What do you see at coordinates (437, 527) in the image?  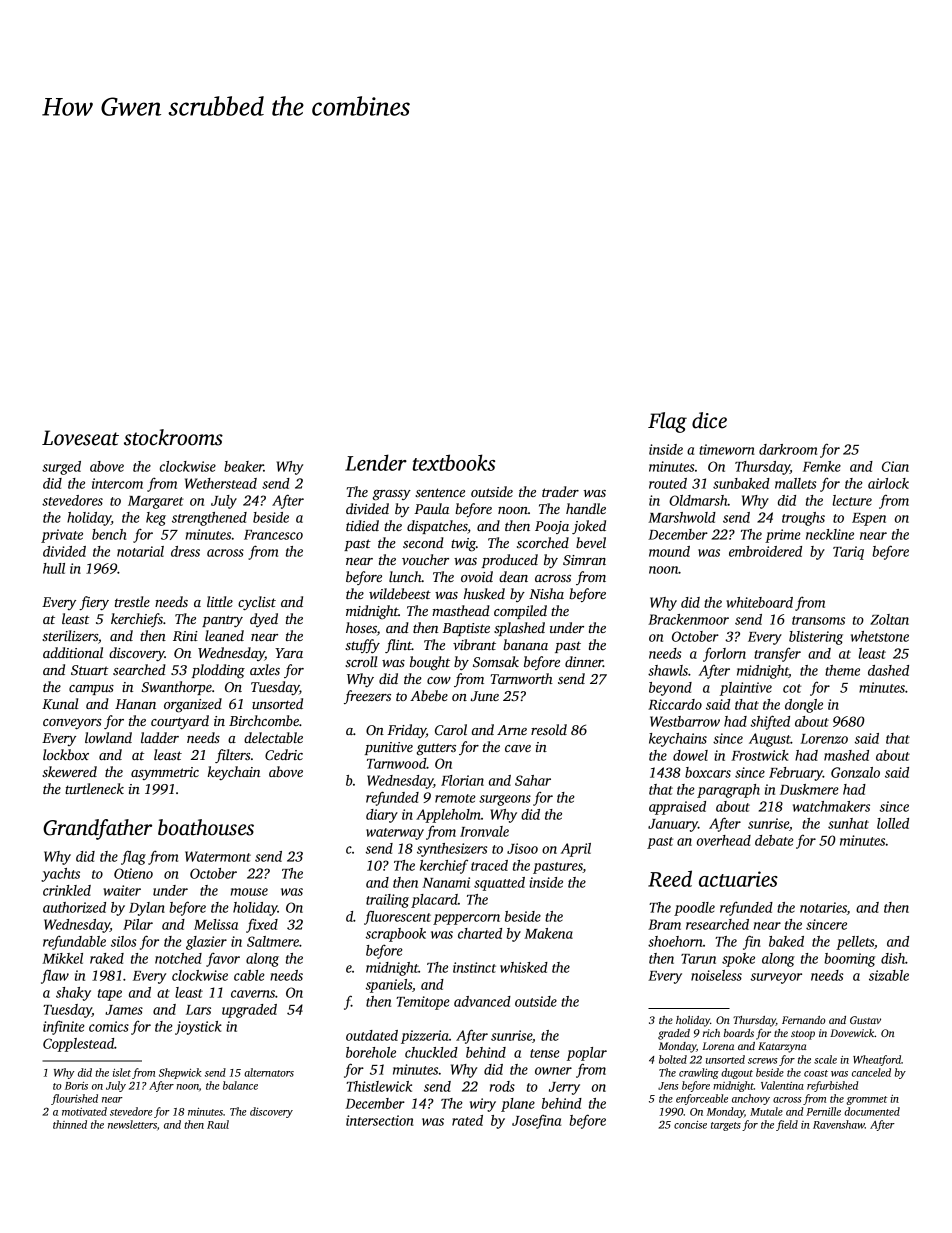 I see `dispatches` at bounding box center [437, 527].
